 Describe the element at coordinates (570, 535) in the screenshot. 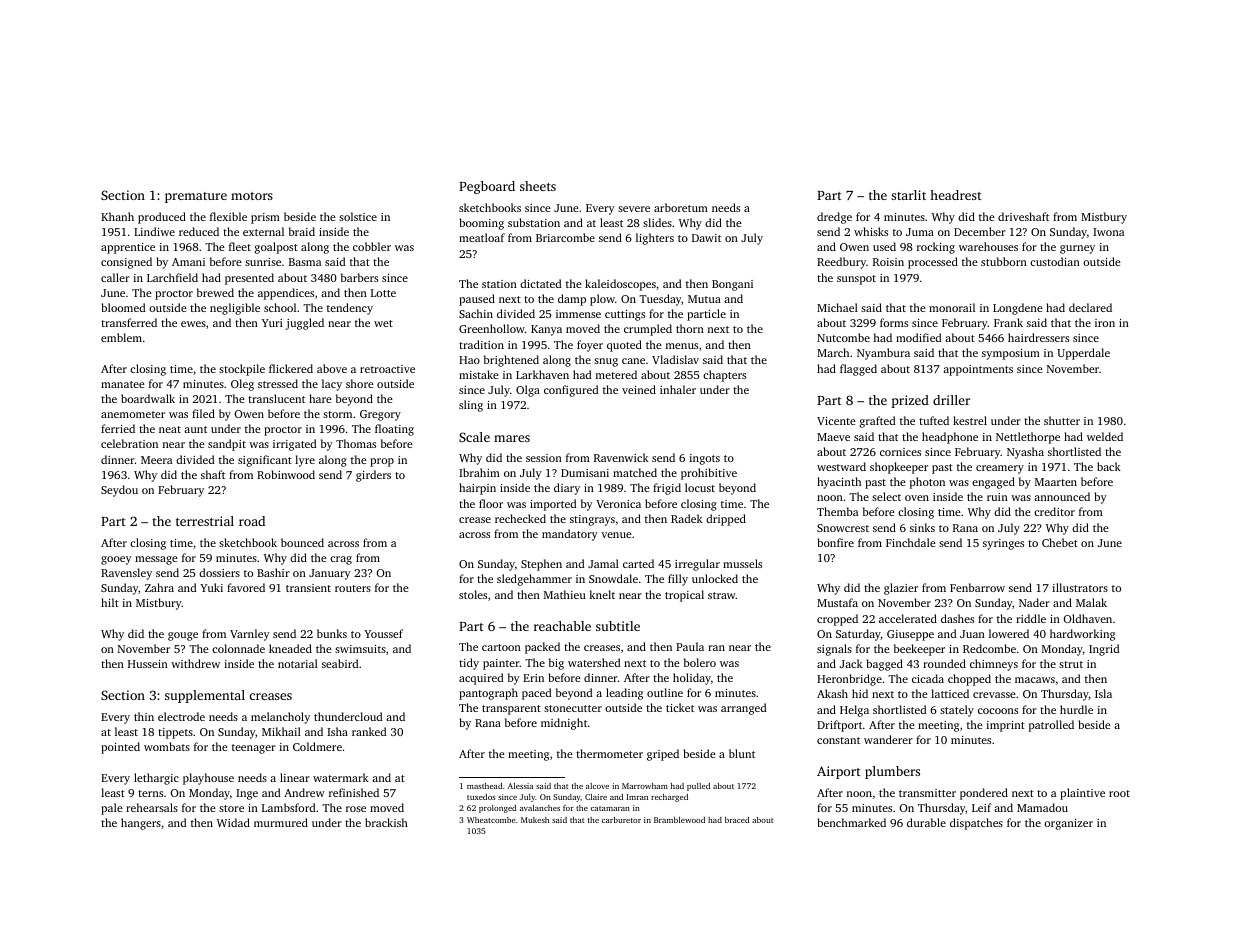

I see `mandatory` at that location.
